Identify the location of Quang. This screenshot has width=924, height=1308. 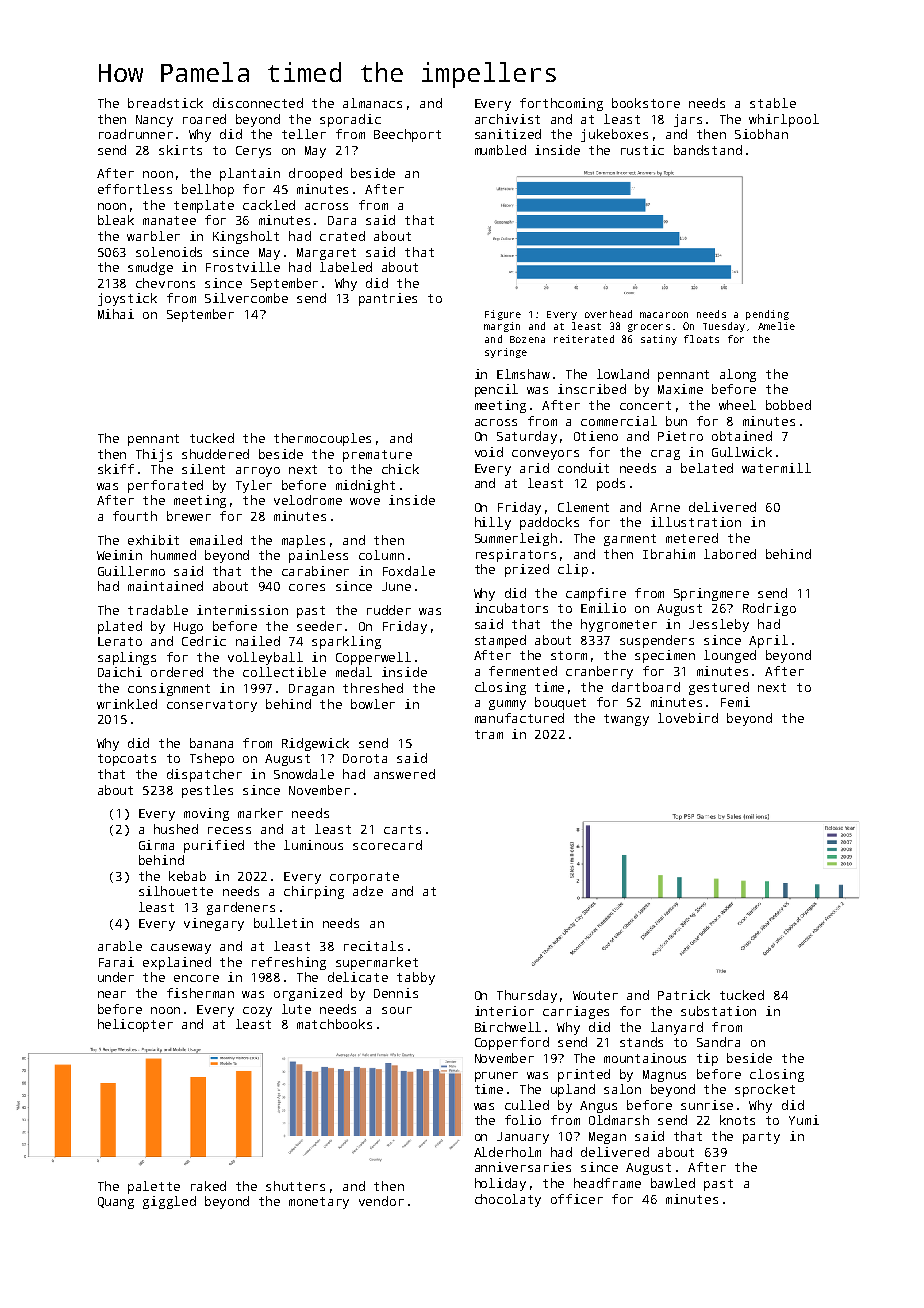
(116, 1203).
